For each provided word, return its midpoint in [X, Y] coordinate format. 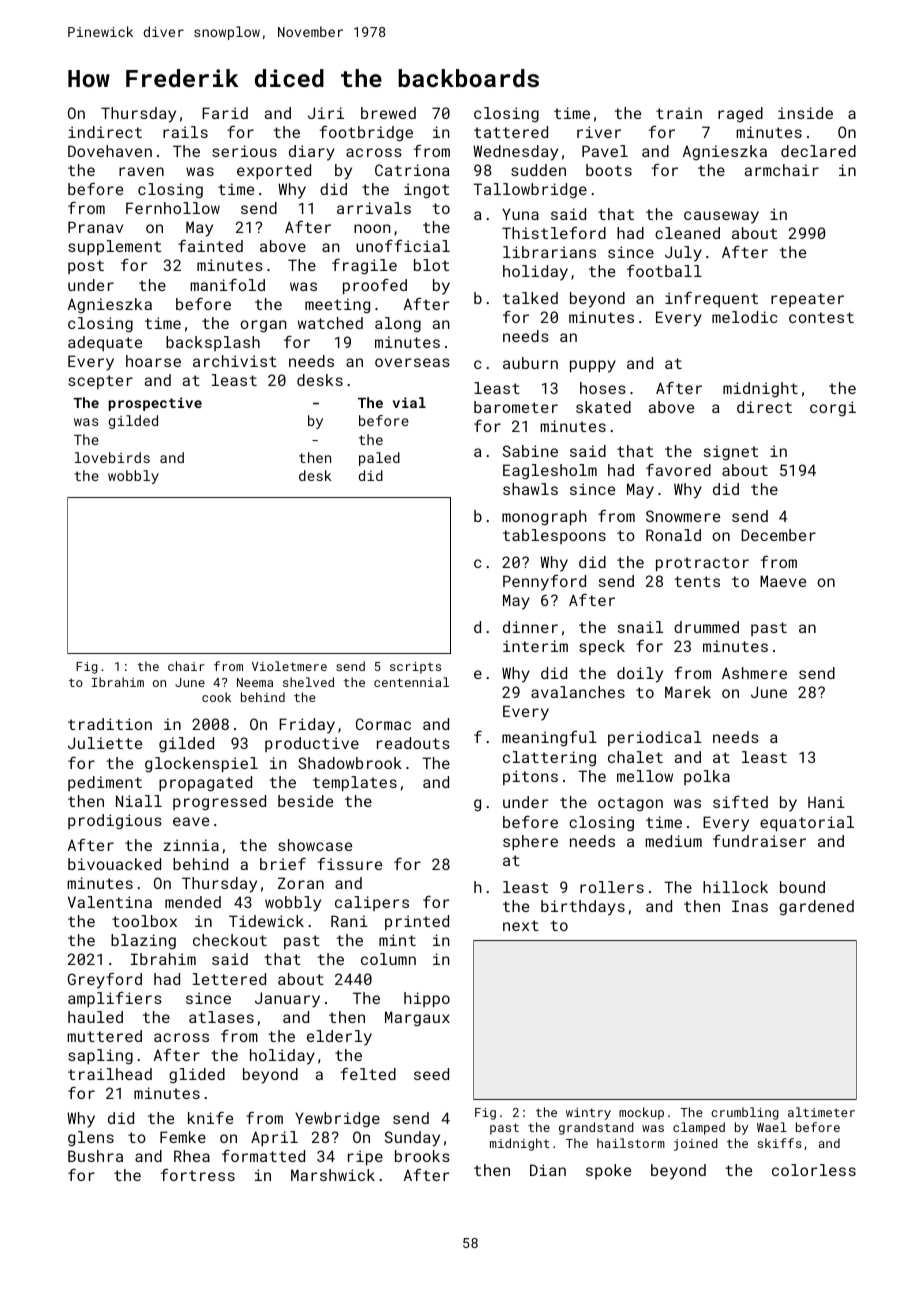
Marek [688, 692]
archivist [235, 361]
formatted [263, 1156]
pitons [530, 777]
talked [530, 298]
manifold [227, 285]
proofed [375, 286]
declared [818, 151]
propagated [205, 784]
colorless [814, 1170]
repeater [807, 300]
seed [431, 1074]
